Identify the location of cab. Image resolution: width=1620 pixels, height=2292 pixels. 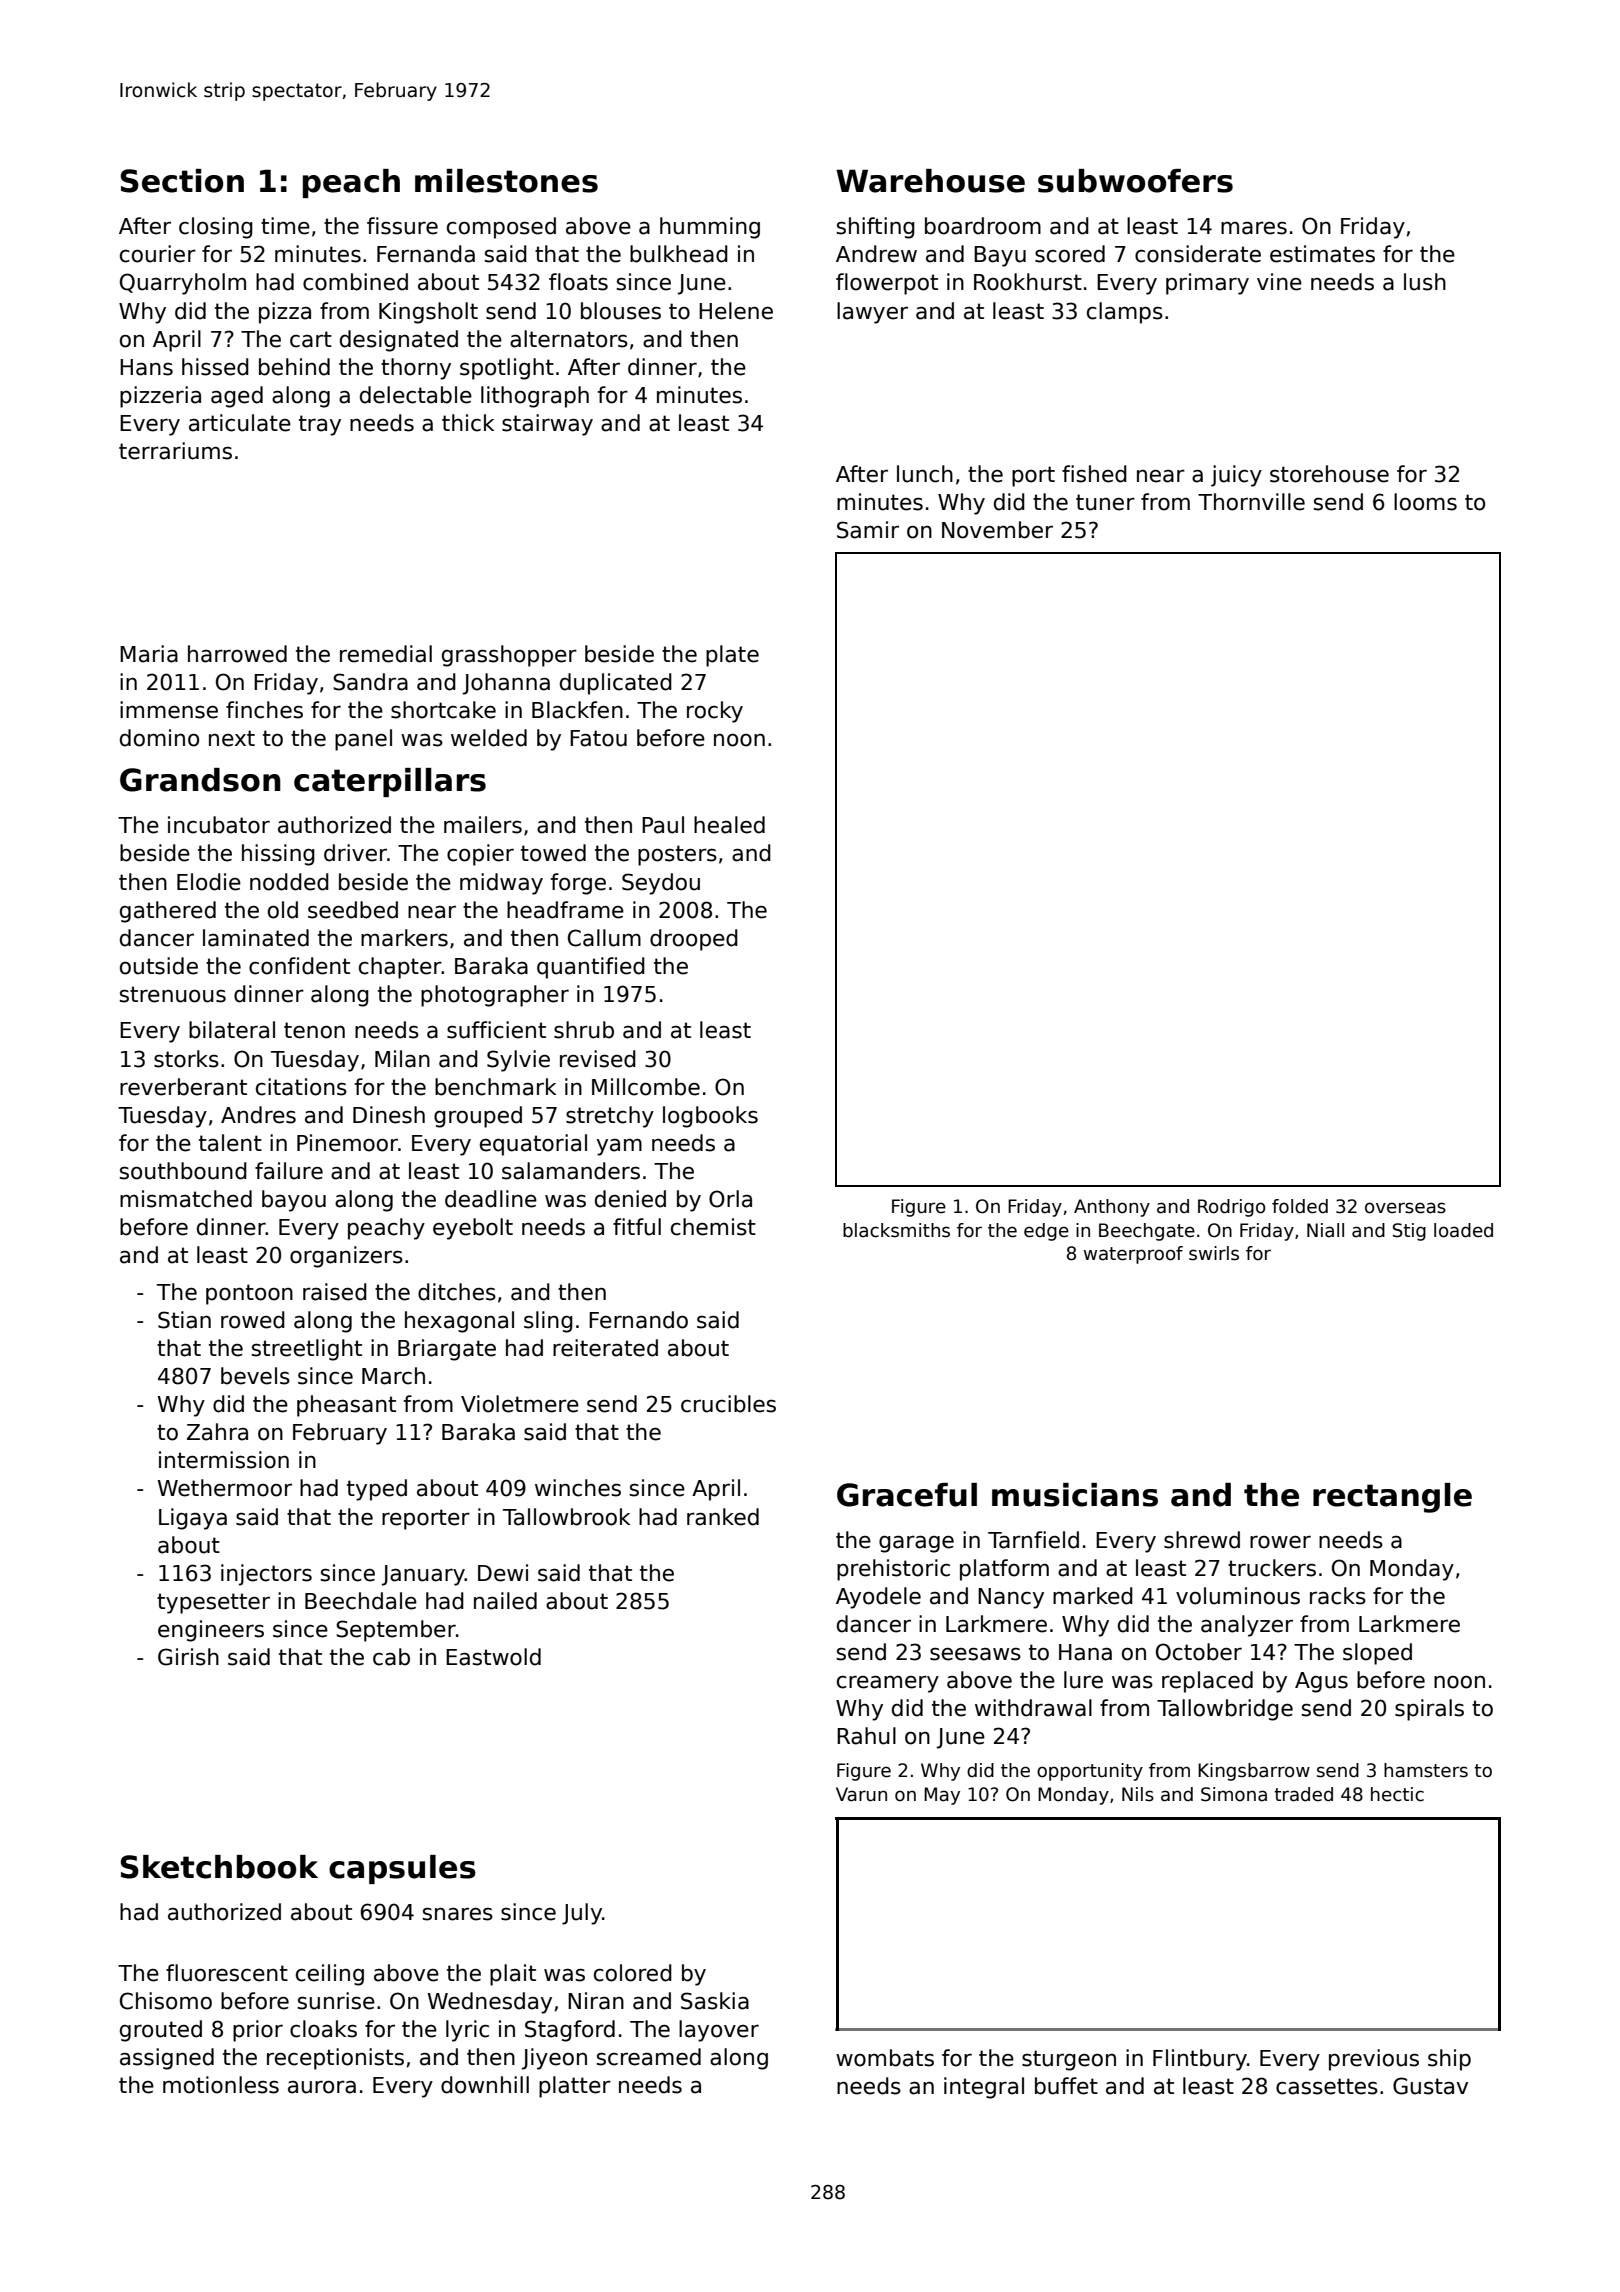
(391, 1657).
